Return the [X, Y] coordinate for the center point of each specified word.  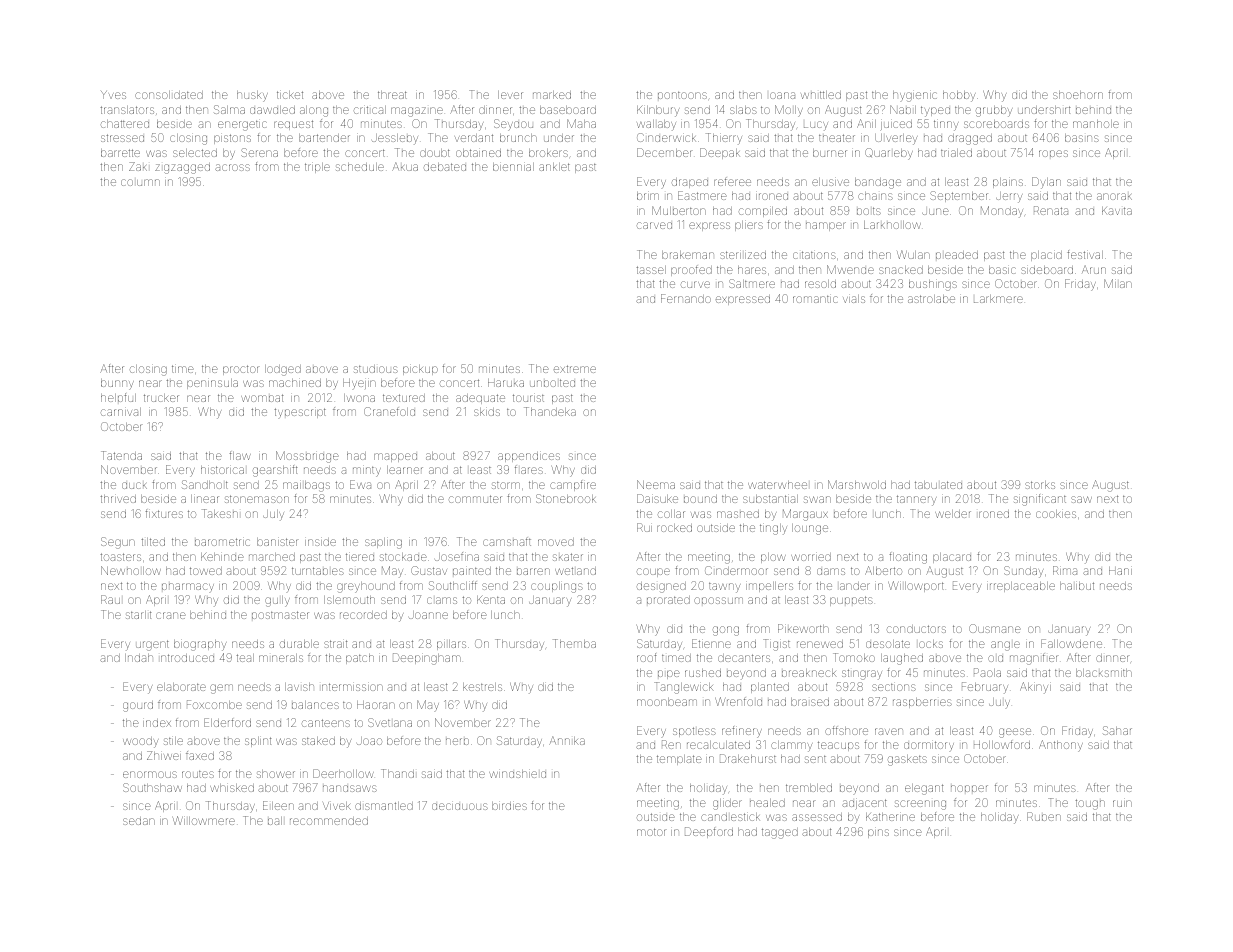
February [985, 688]
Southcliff [453, 585]
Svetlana [390, 722]
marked [552, 95]
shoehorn [1078, 95]
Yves [113, 95]
